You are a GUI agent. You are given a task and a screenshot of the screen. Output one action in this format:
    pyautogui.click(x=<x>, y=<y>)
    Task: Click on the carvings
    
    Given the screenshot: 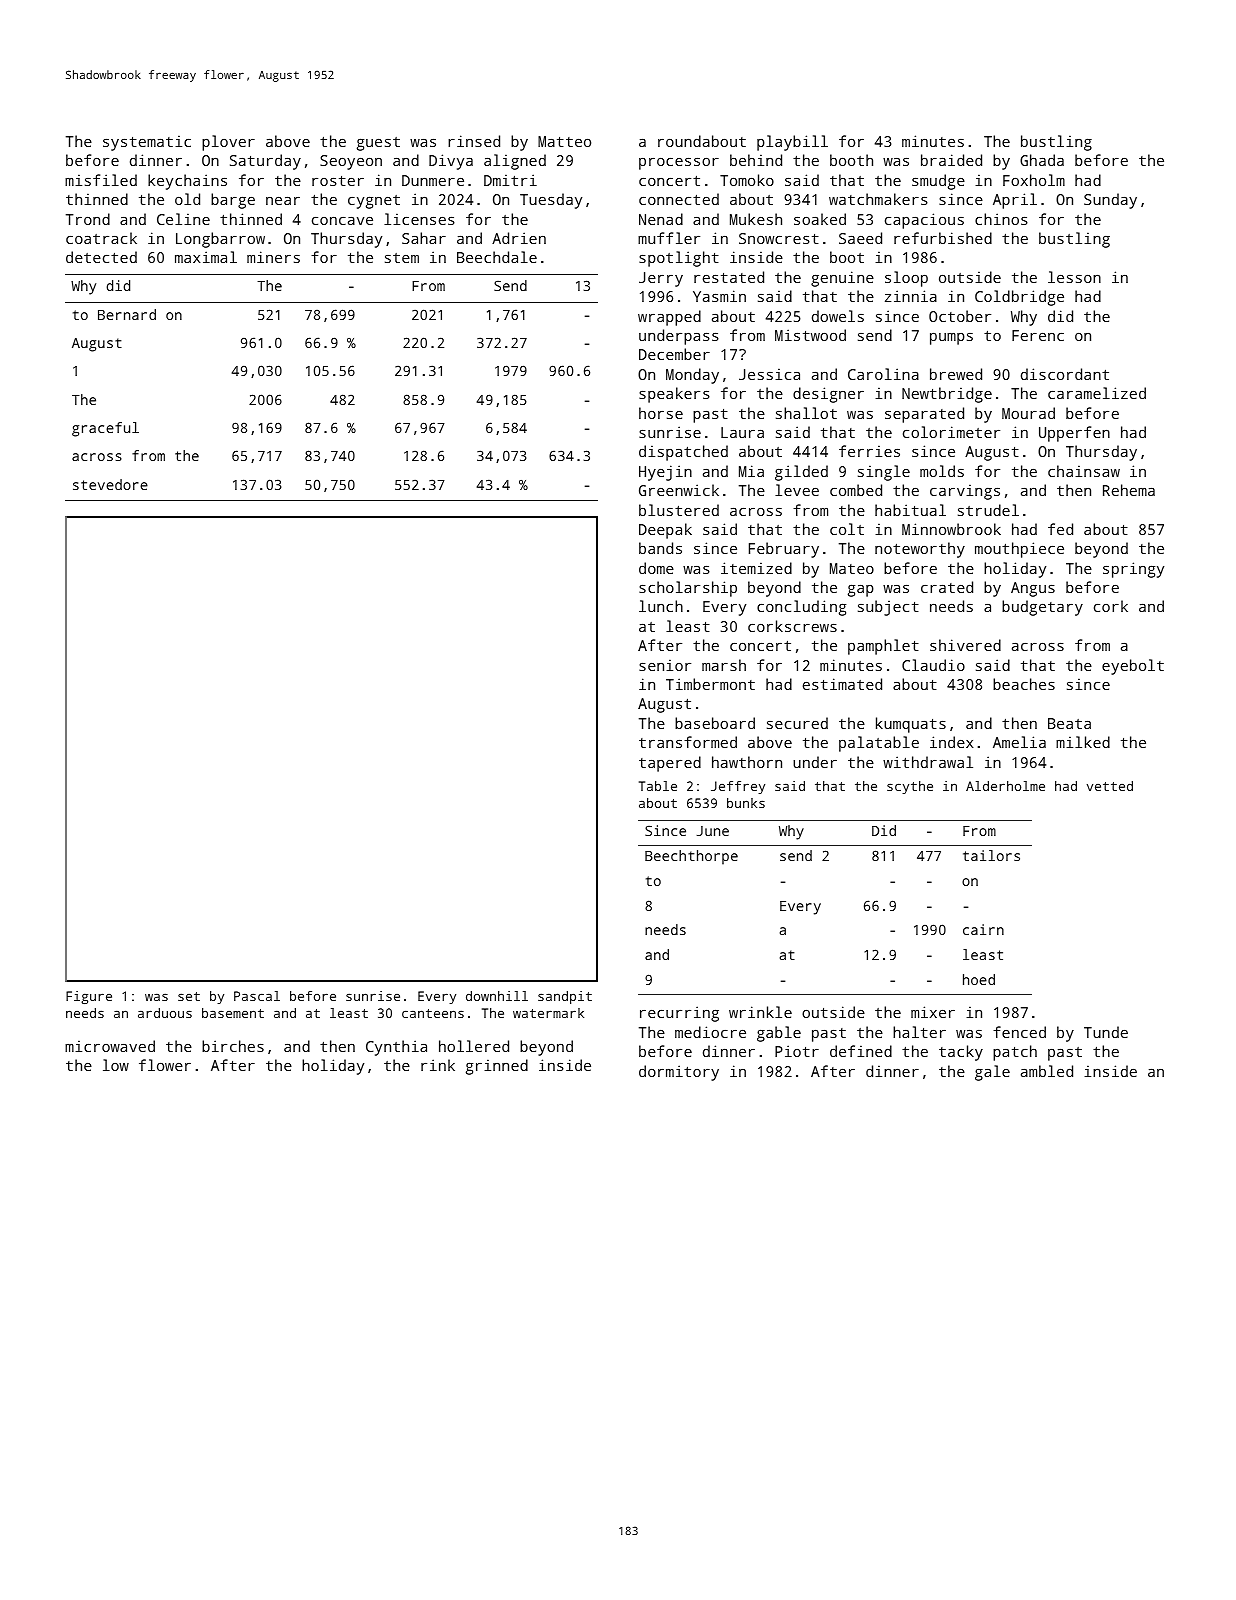 What is the action you would take?
    pyautogui.click(x=965, y=492)
